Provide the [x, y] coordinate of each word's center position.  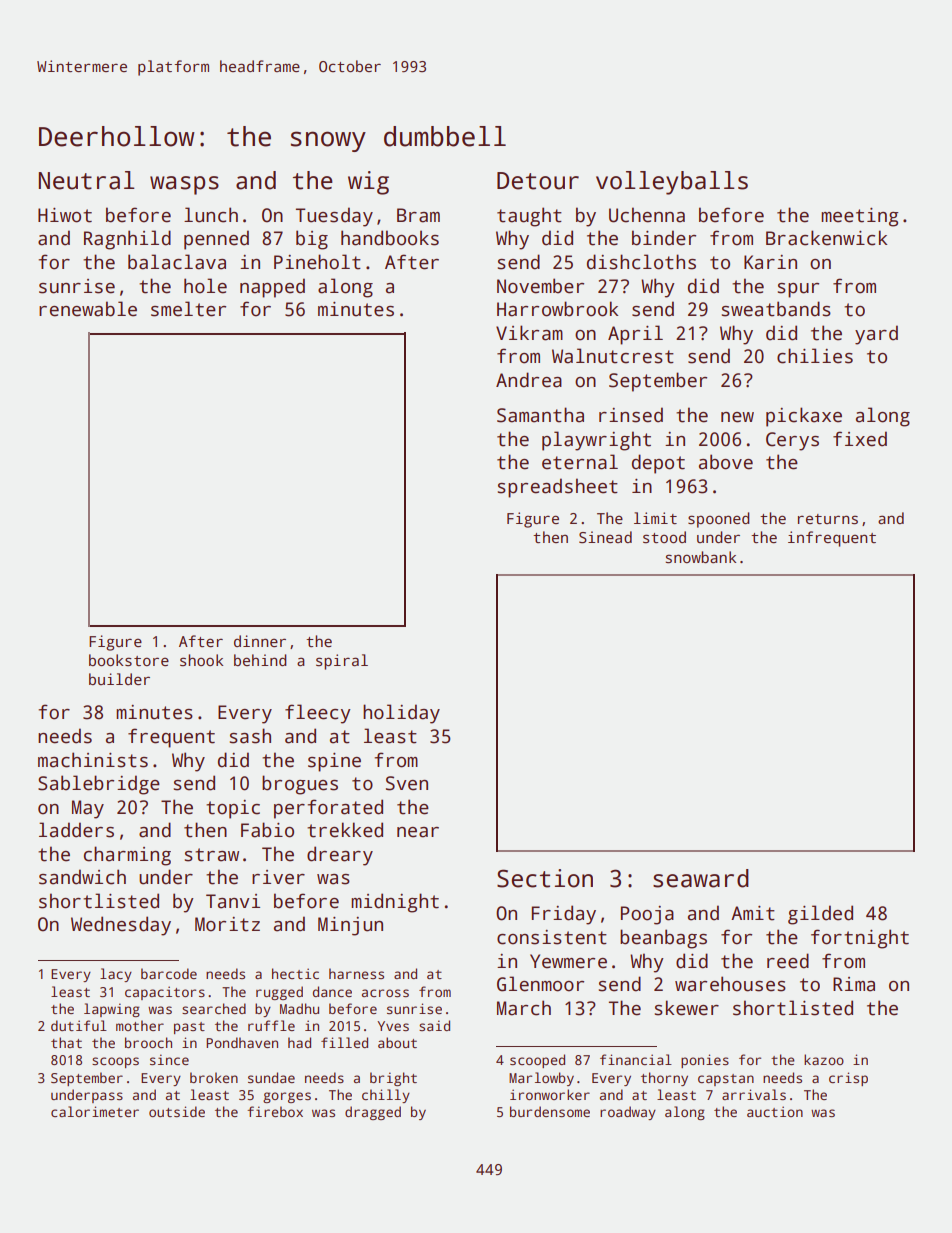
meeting [859, 217]
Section [545, 878]
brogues [300, 785]
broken [214, 1077]
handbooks [390, 238]
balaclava [177, 262]
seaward [701, 878]
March [524, 1008]
